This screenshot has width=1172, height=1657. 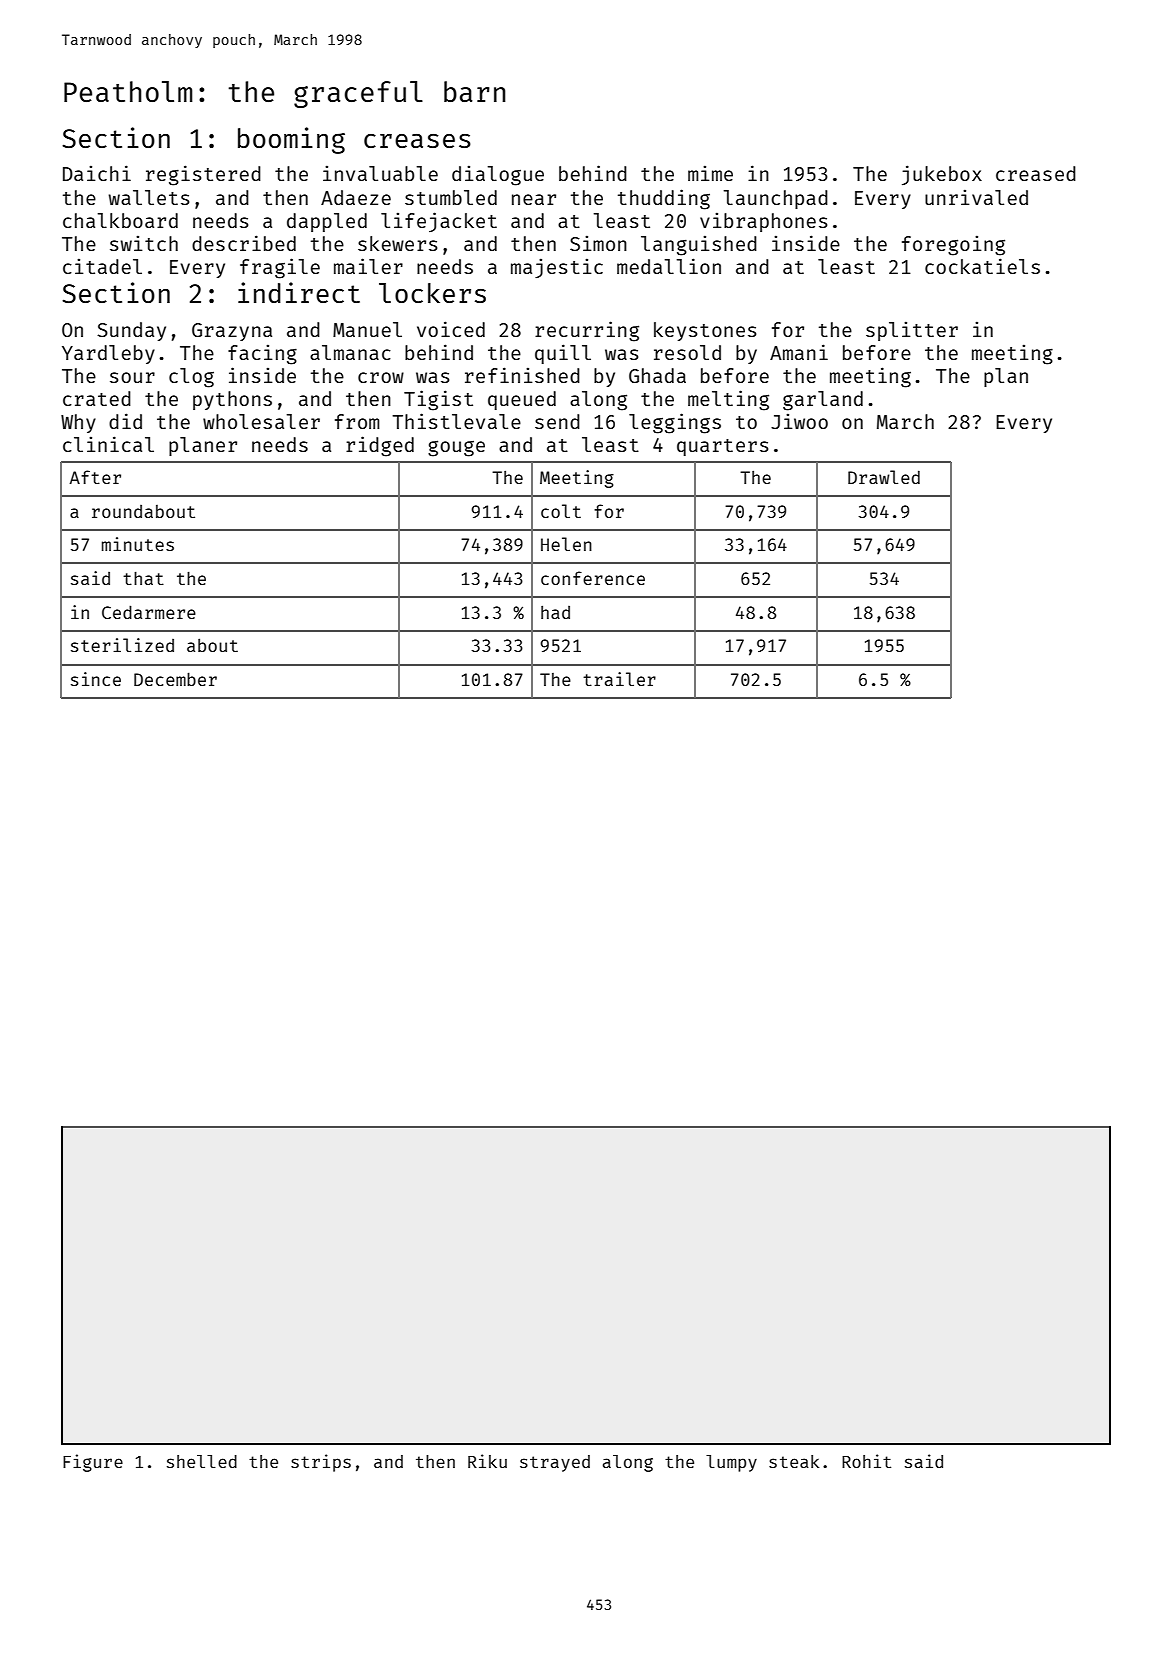 I want to click on quarters, so click(x=722, y=447).
